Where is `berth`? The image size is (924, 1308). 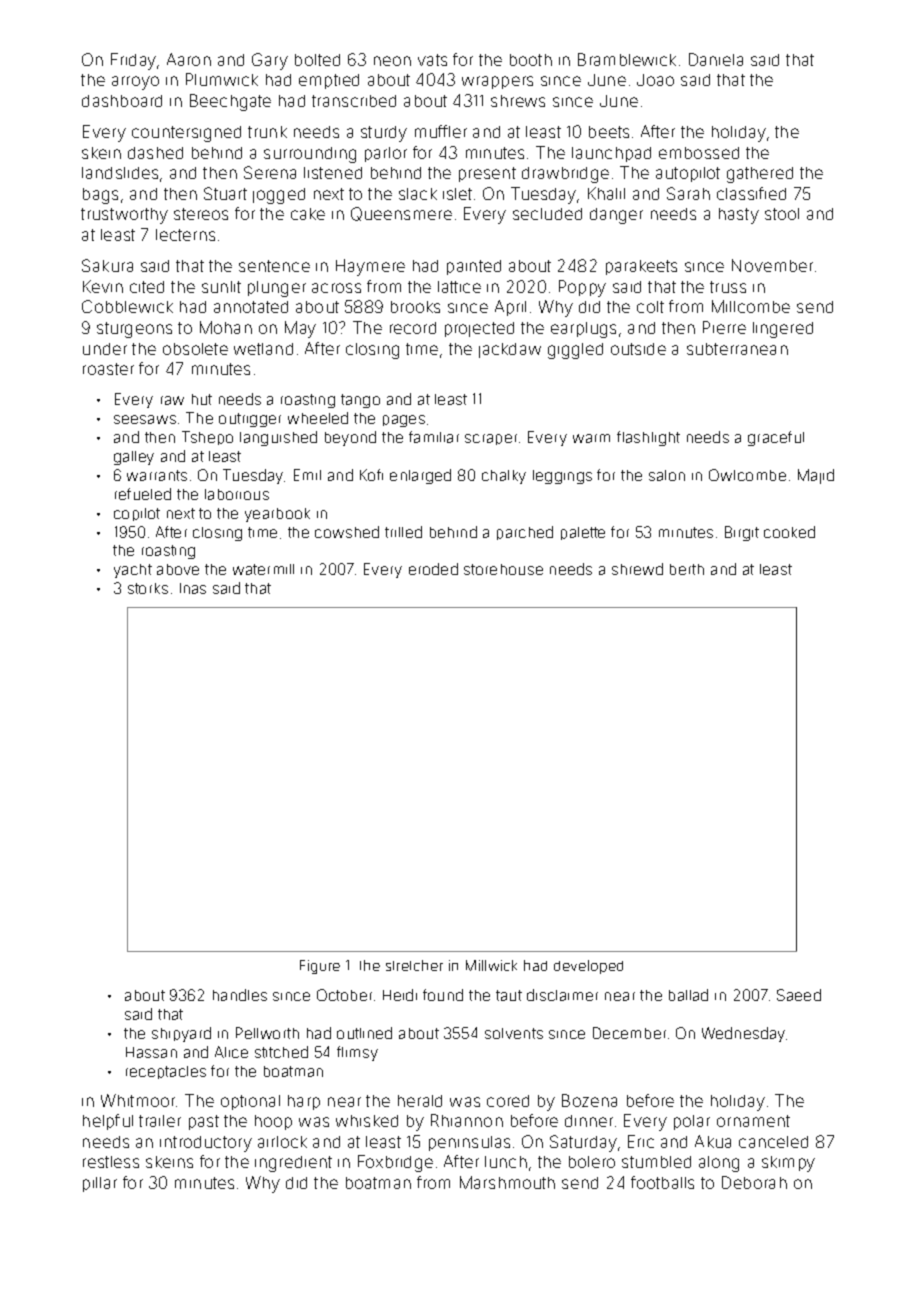
berth is located at coordinates (687, 569).
